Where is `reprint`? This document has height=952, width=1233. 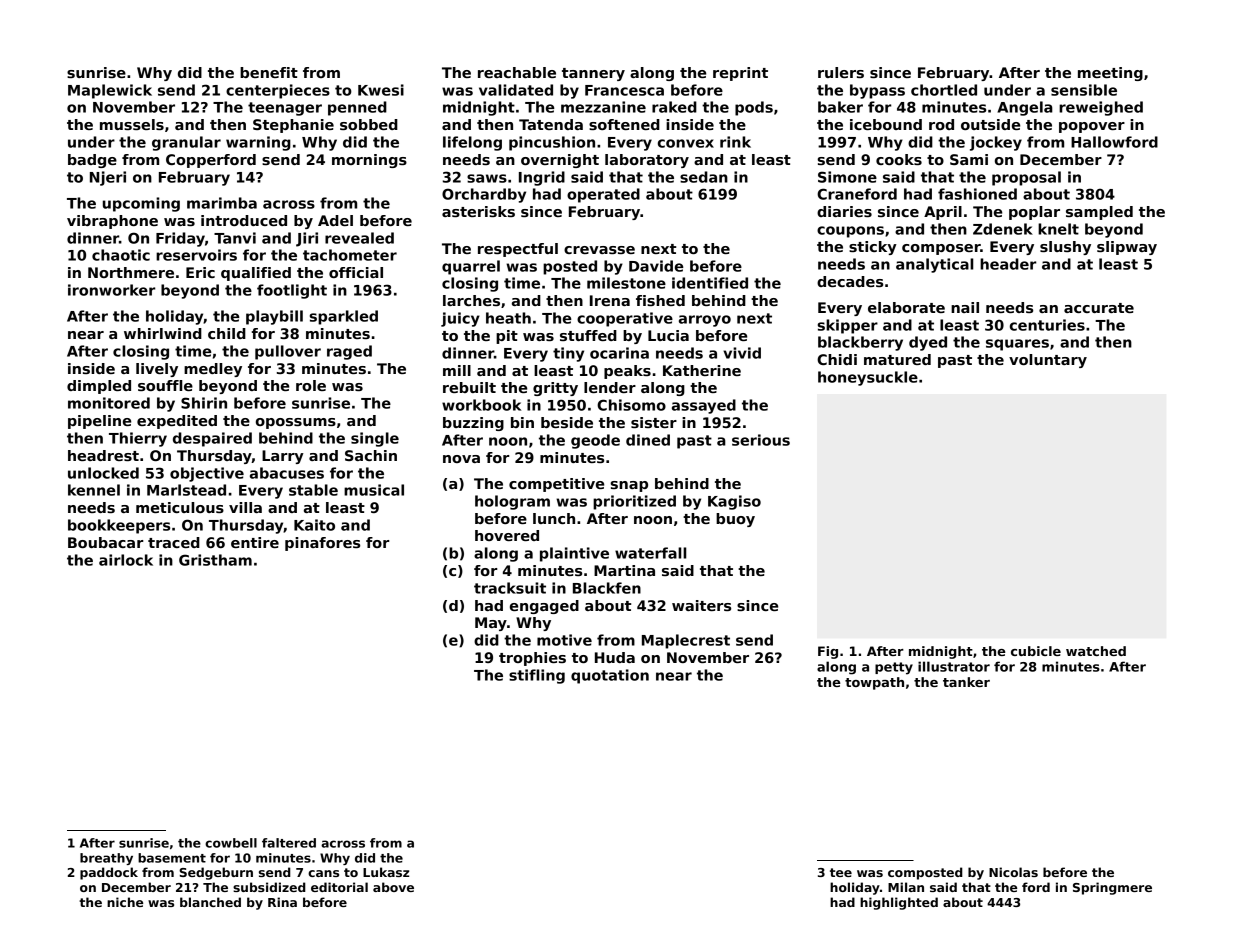 reprint is located at coordinates (740, 74).
